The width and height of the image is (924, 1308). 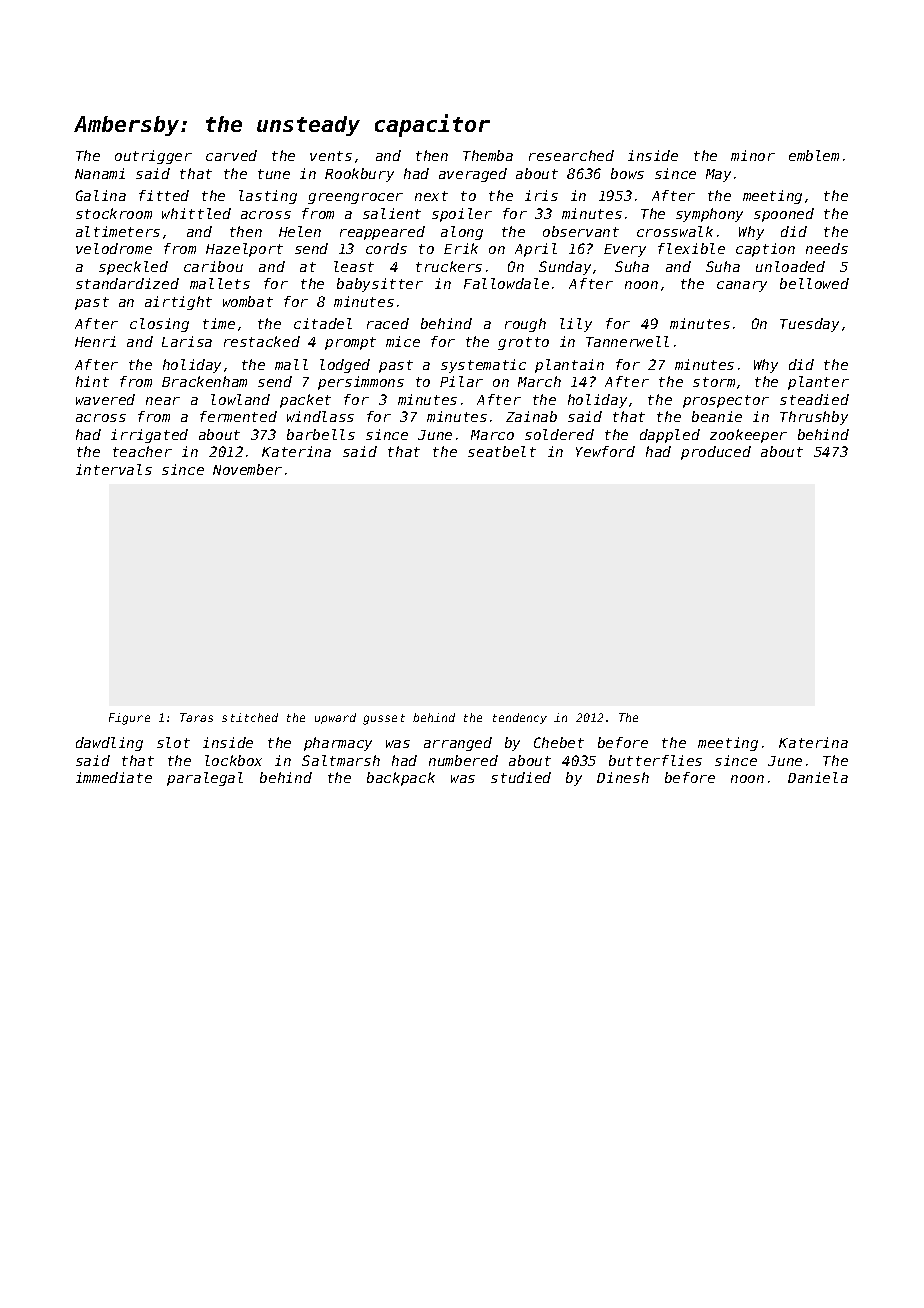 I want to click on Fallowdale, so click(x=506, y=283).
